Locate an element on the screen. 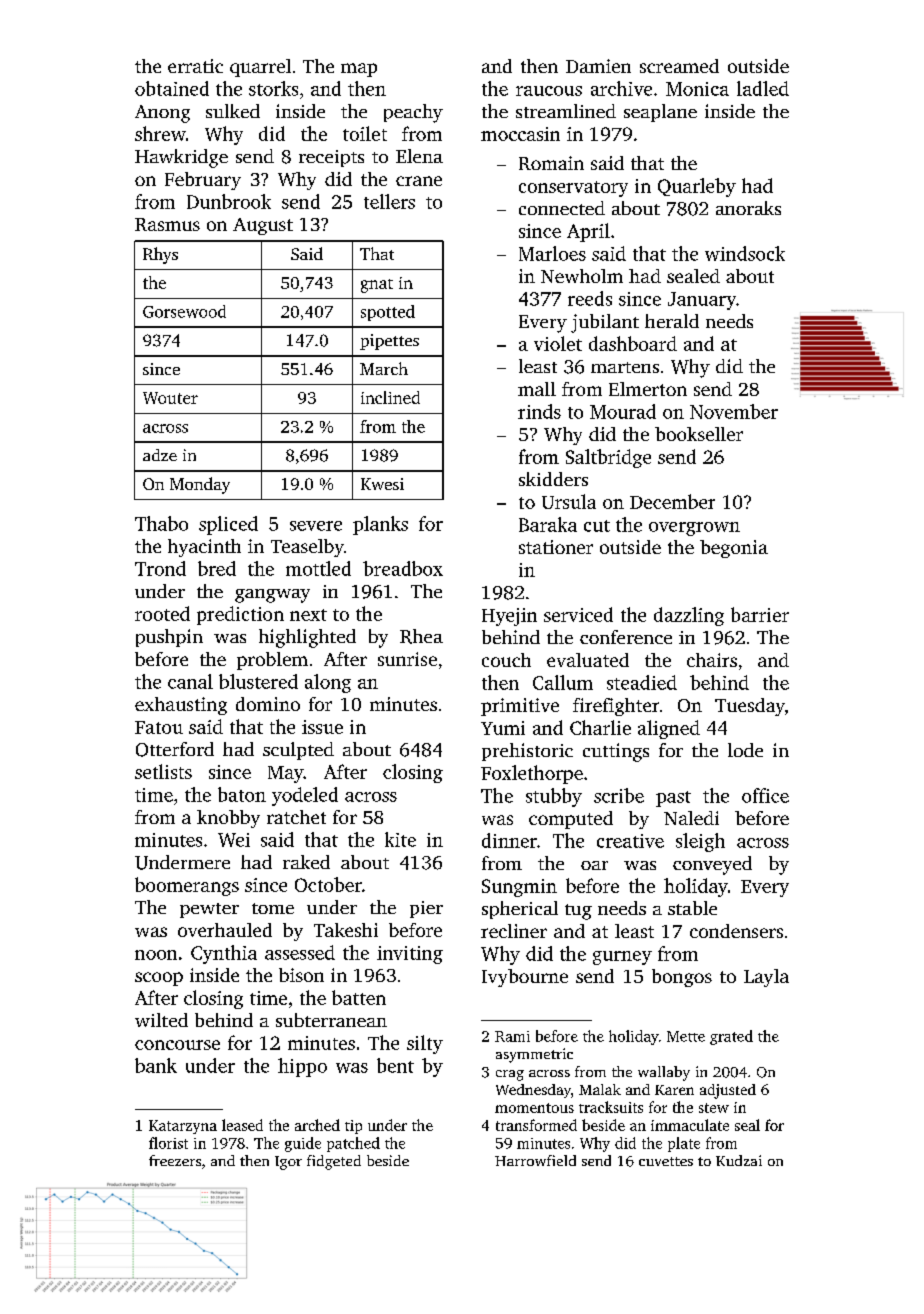 This screenshot has height=1314, width=924. Marloes is located at coordinates (552, 253).
